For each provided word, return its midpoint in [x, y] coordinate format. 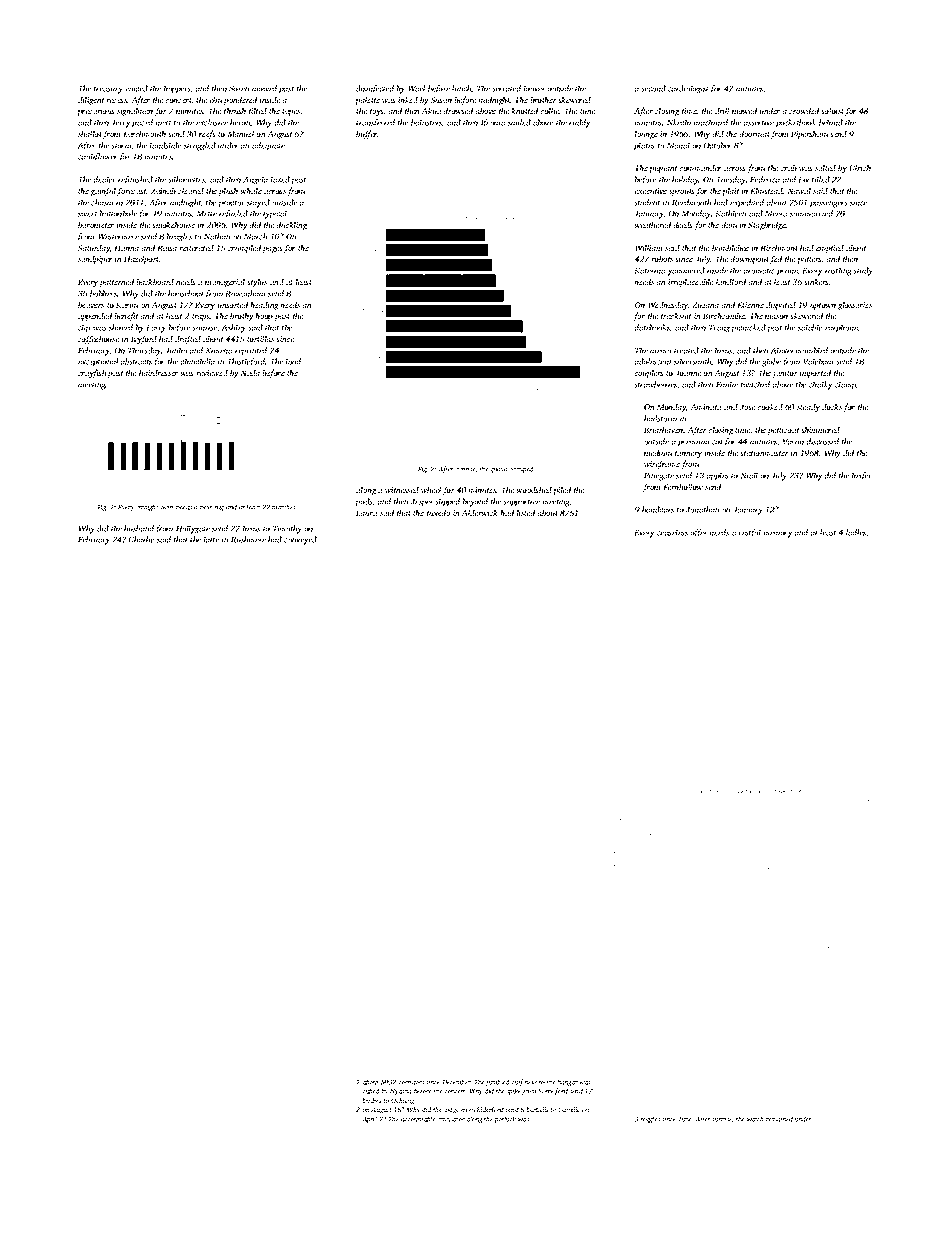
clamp [845, 385]
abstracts [136, 361]
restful [749, 533]
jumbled [497, 1082]
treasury [108, 90]
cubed [370, 1091]
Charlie [141, 539]
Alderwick [479, 513]
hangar [567, 1082]
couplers [649, 374]
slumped [521, 469]
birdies [372, 1100]
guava [499, 470]
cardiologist [688, 89]
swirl [167, 507]
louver [535, 88]
